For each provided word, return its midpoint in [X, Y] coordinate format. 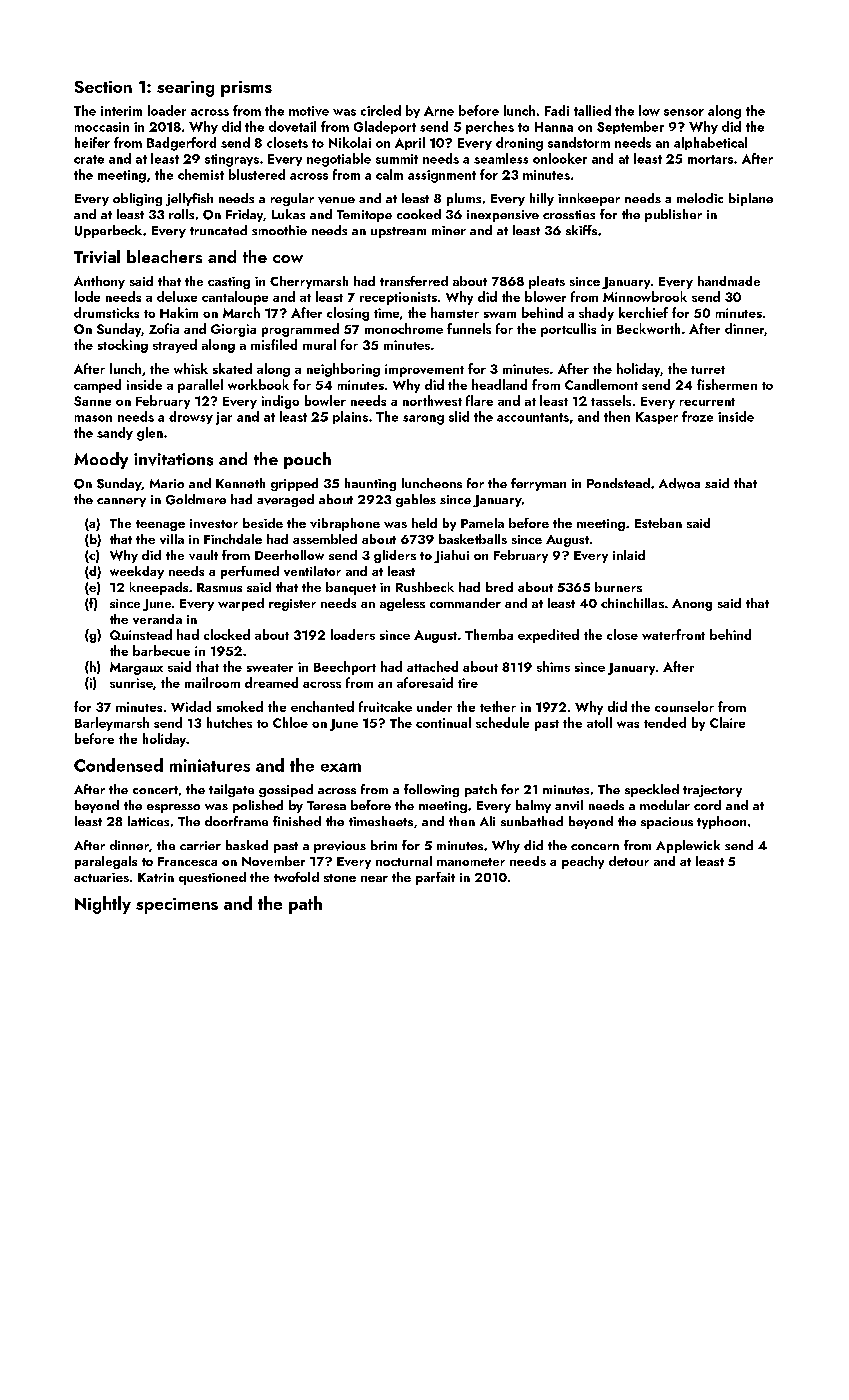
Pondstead [618, 483]
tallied [592, 110]
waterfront [673, 634]
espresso [173, 808]
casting [229, 283]
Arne [439, 111]
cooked [419, 214]
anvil [569, 805]
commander [465, 603]
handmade [729, 281]
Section [103, 87]
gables [416, 500]
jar [224, 418]
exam [341, 767]
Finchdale [233, 539]
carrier [200, 845]
